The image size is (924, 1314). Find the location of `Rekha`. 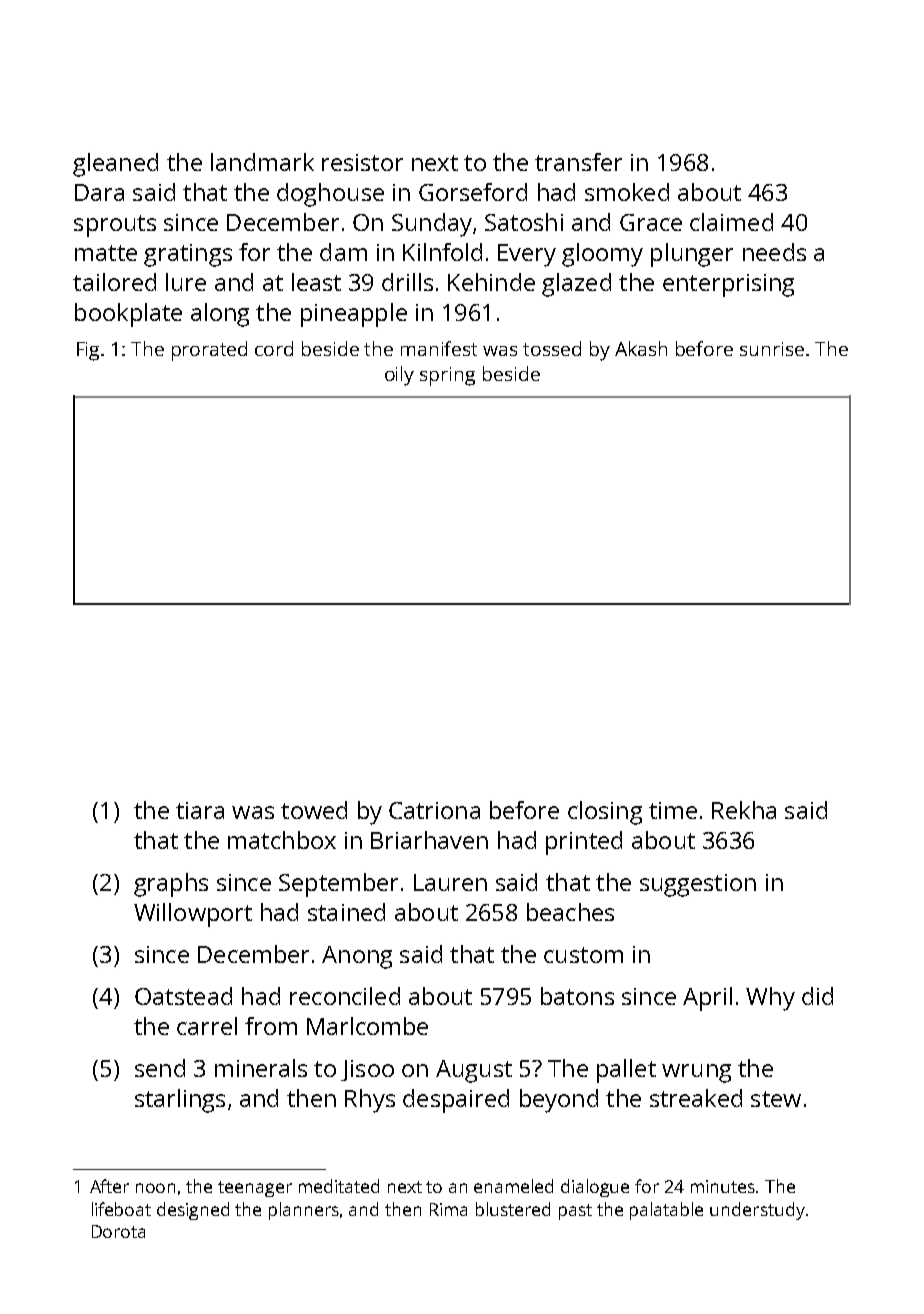

Rekha is located at coordinates (744, 810).
